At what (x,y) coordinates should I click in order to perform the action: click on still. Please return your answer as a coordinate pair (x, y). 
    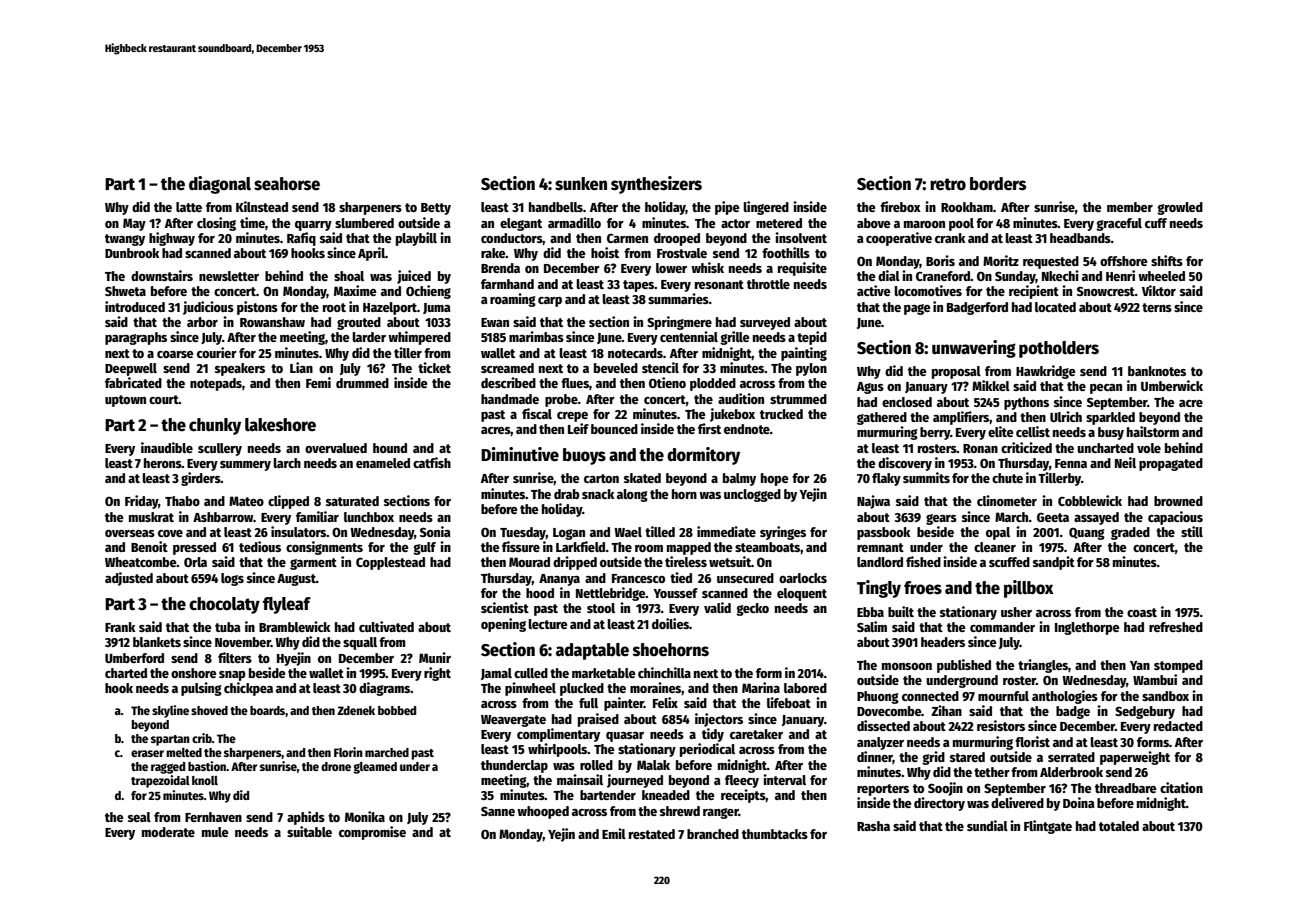
    Looking at the image, I should click on (1192, 531).
